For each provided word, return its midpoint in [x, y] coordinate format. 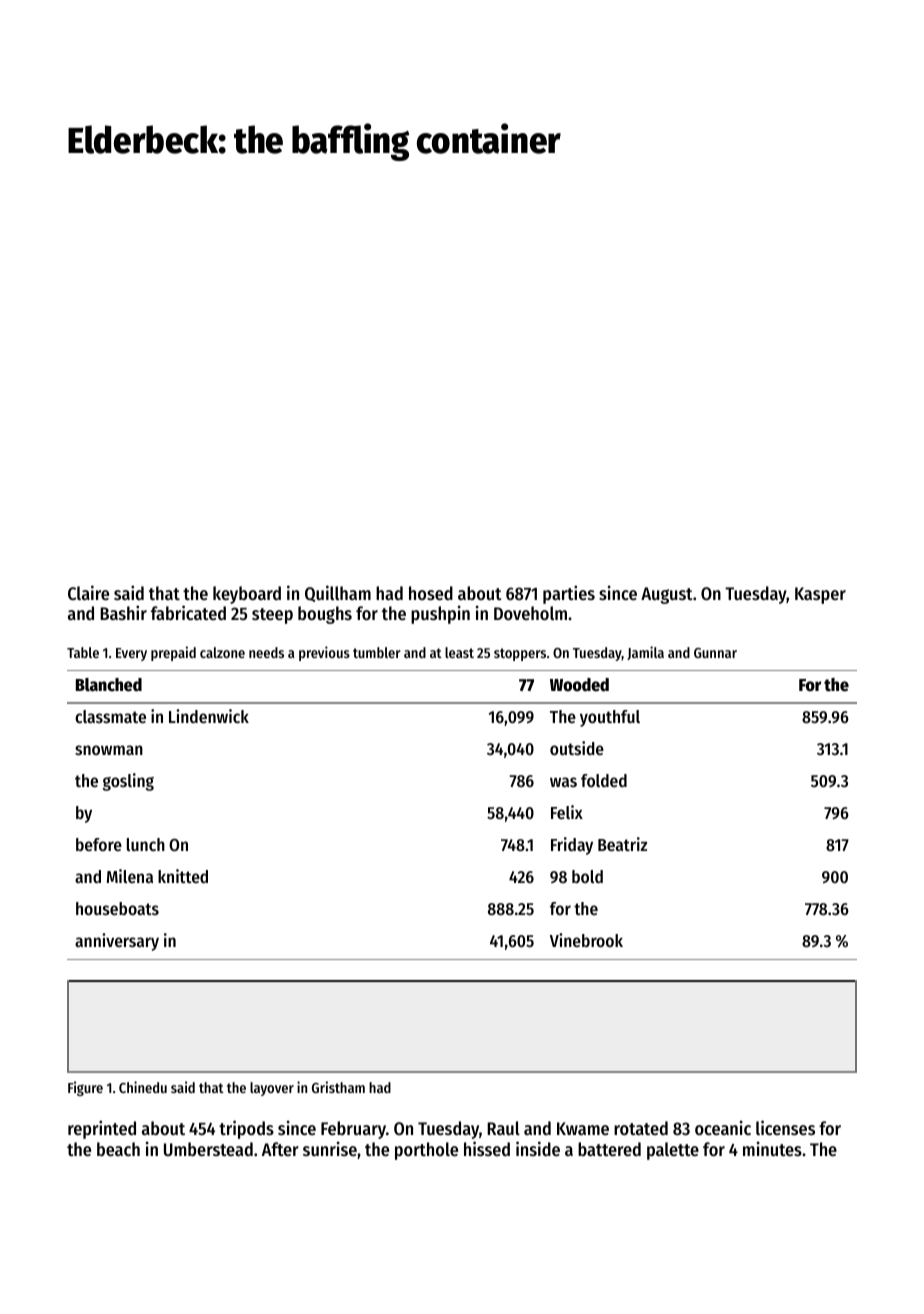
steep [272, 616]
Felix [567, 812]
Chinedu [143, 1087]
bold [587, 876]
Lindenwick [209, 716]
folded [604, 780]
